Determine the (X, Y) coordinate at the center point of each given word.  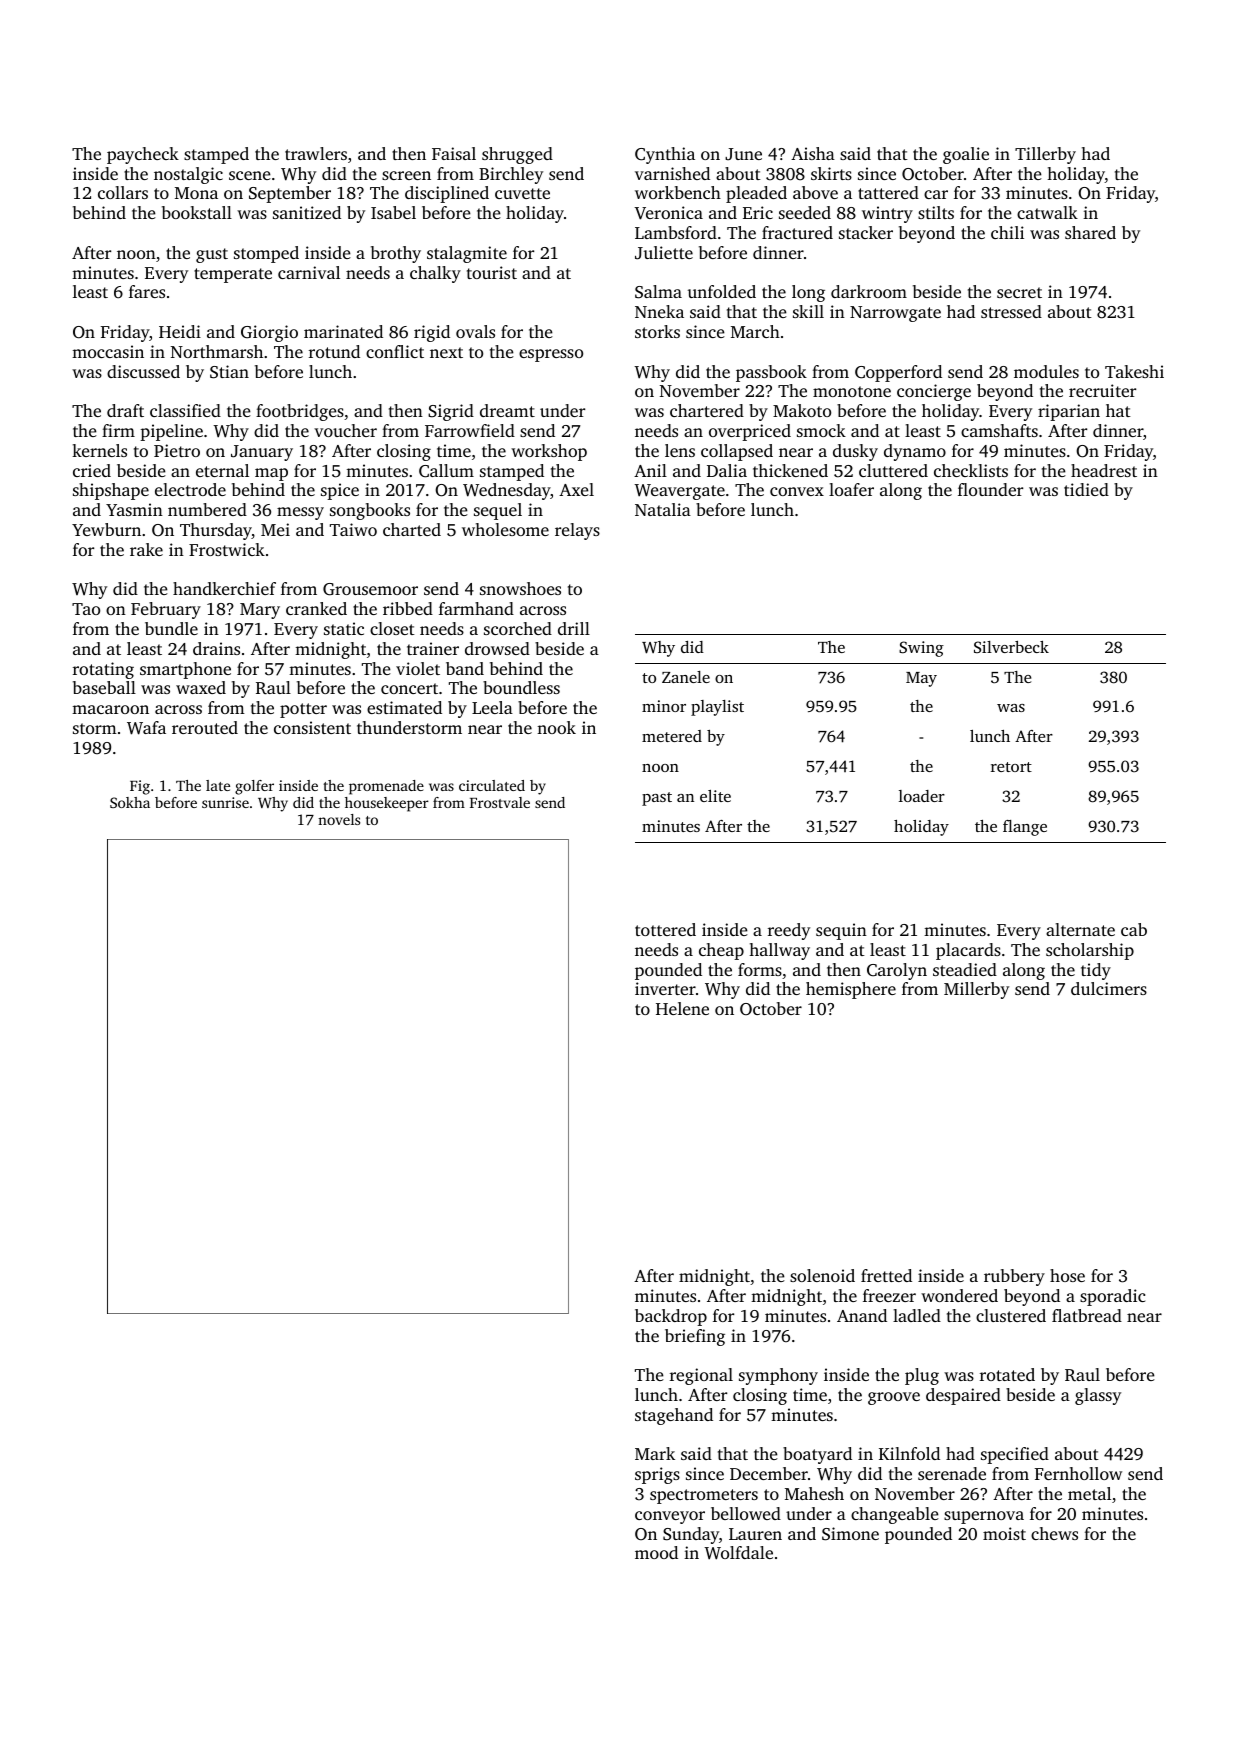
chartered (707, 410)
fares (147, 291)
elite (715, 796)
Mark (655, 1453)
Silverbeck (1011, 647)
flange (1025, 828)
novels (339, 819)
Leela (492, 707)
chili (1007, 232)
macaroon (110, 709)
